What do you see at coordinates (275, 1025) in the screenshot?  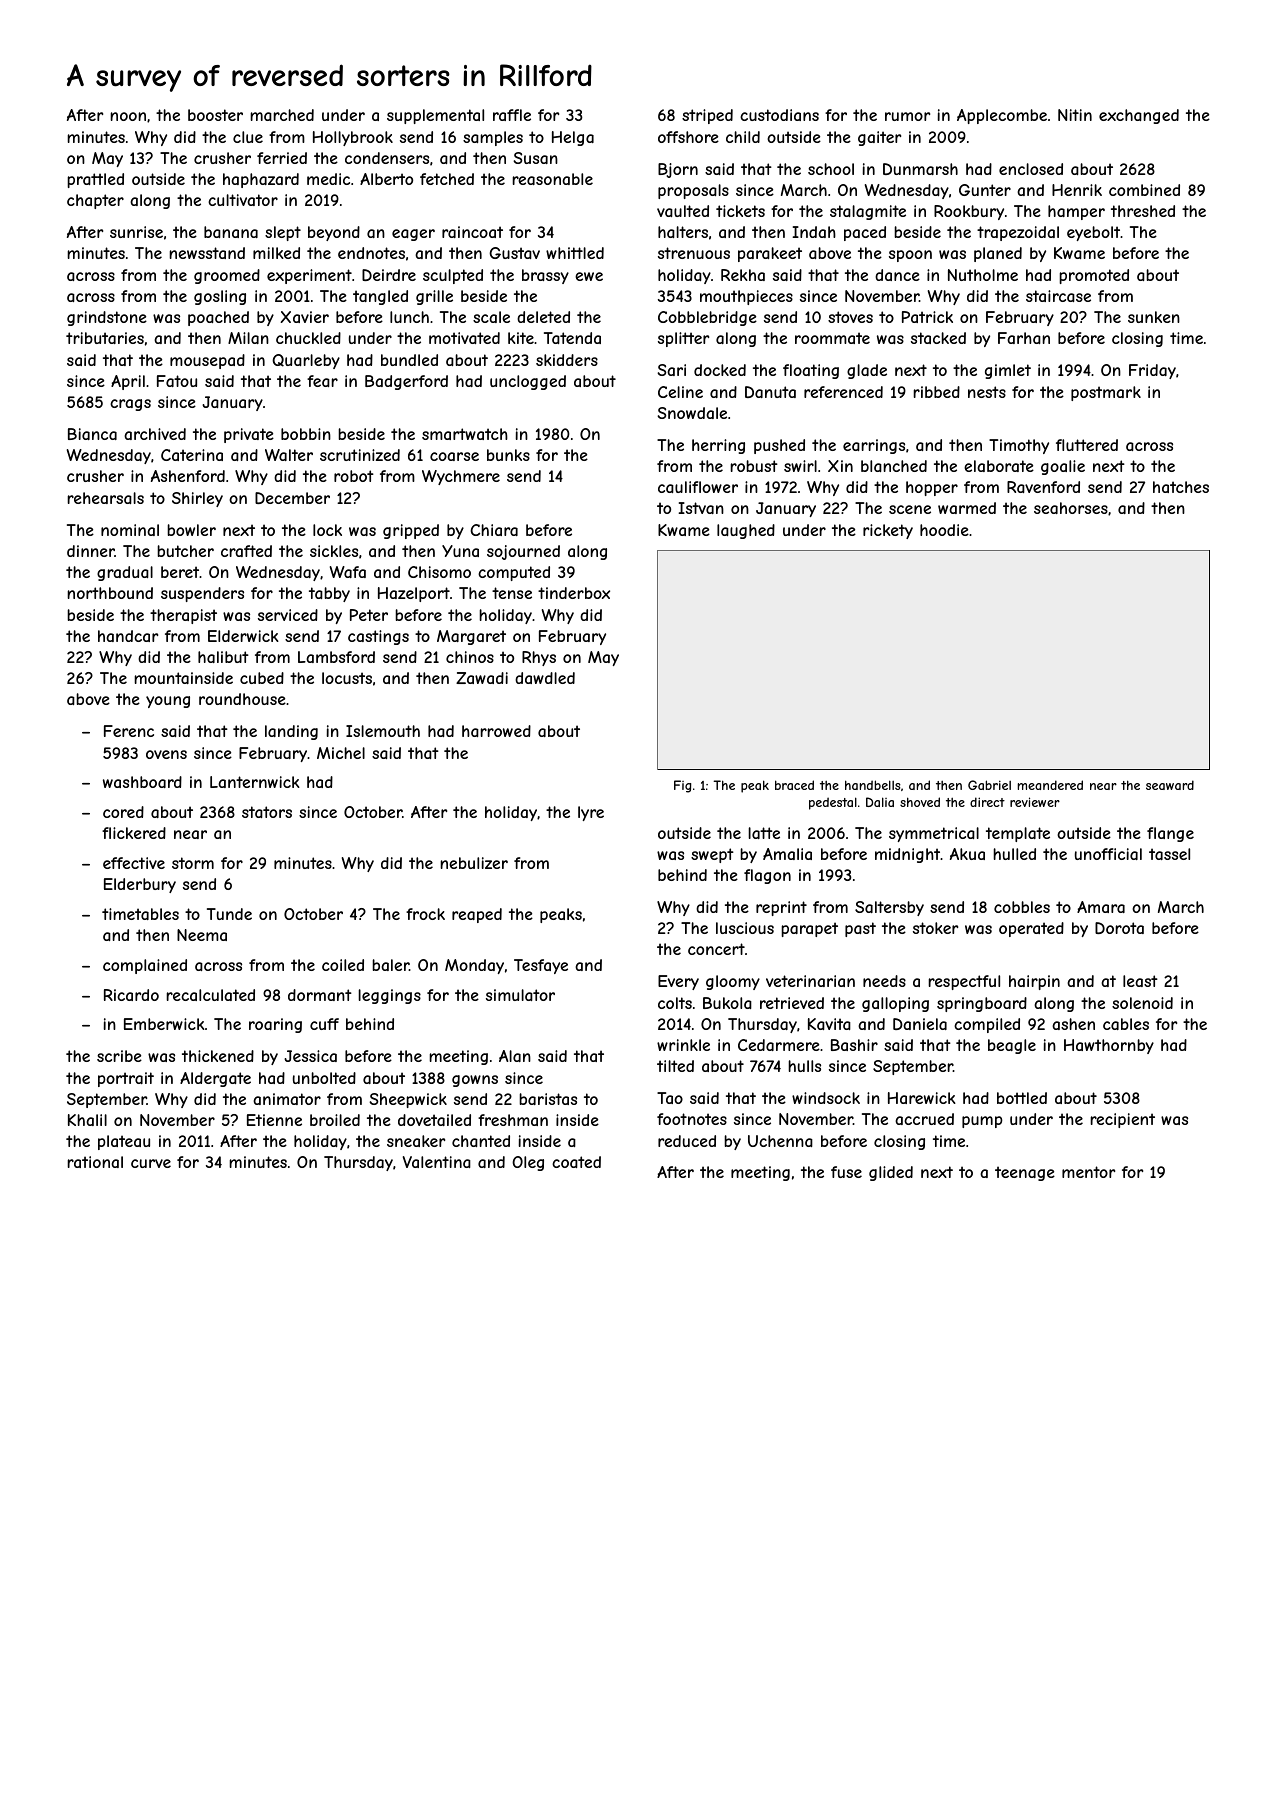 I see `roaring` at bounding box center [275, 1025].
